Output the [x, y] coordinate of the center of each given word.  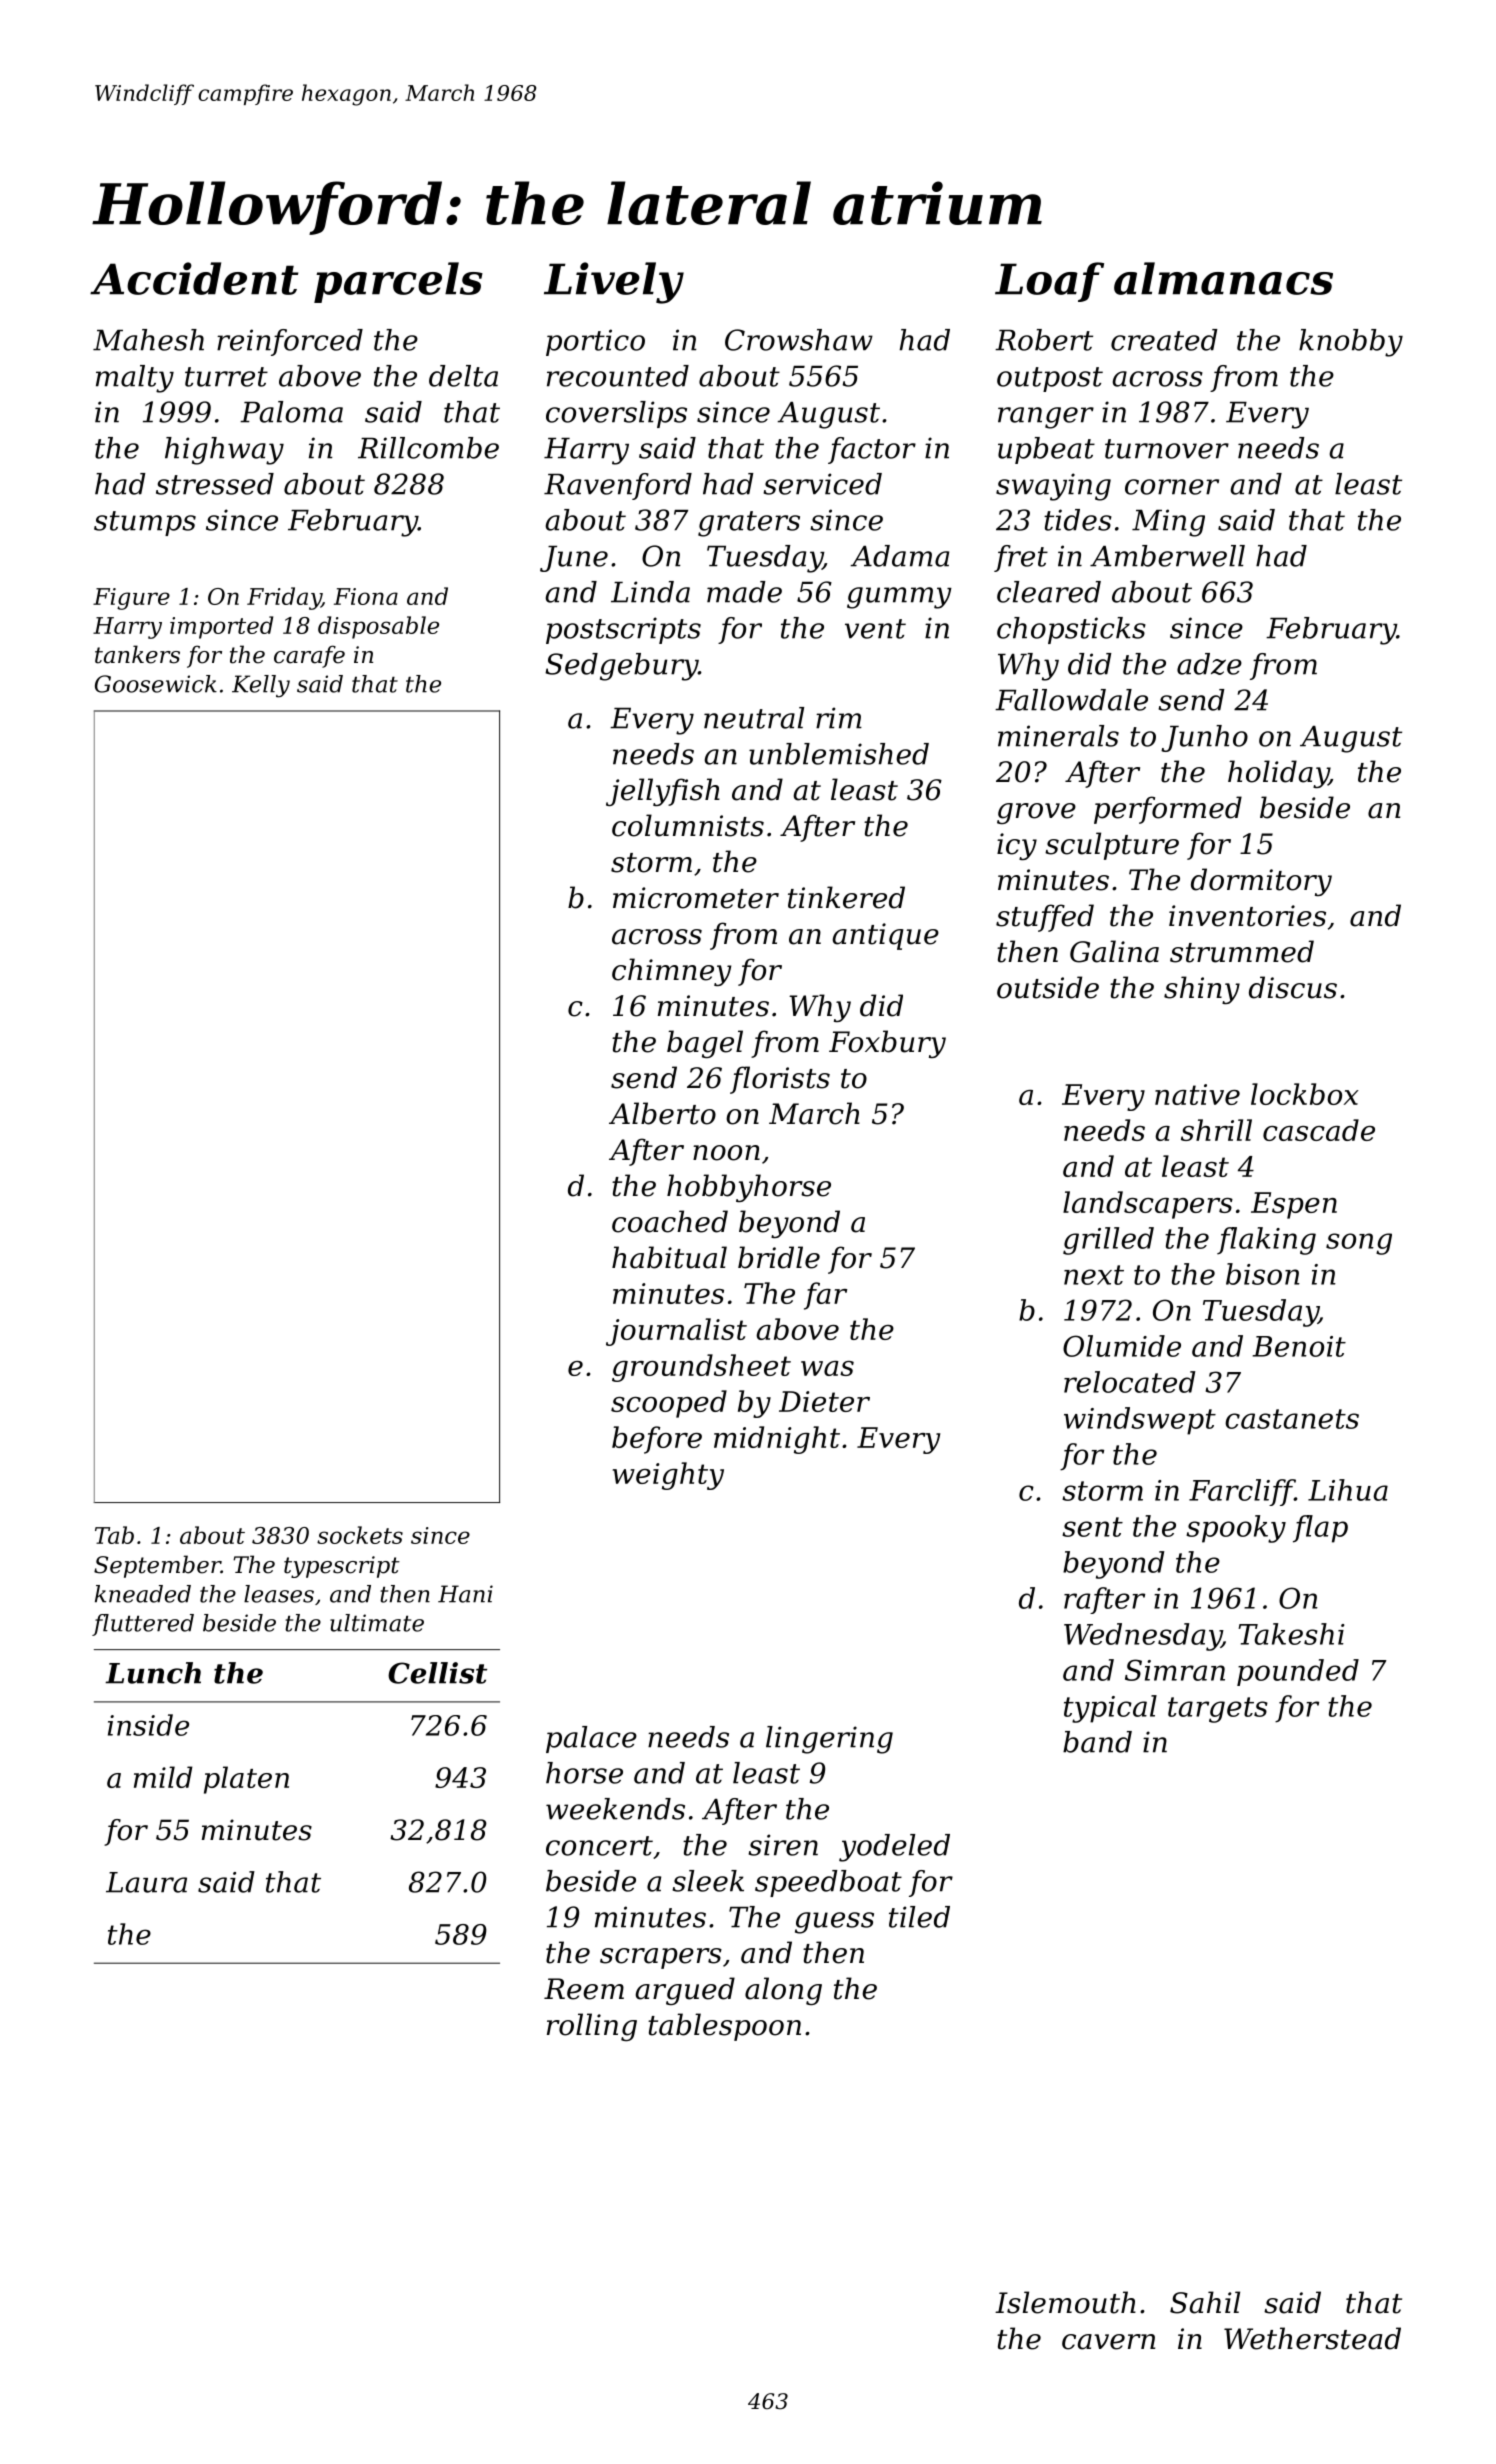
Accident [194, 278]
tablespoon [724, 2027]
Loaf [1049, 282]
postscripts [623, 630]
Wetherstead [1312, 2338]
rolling [592, 2027]
